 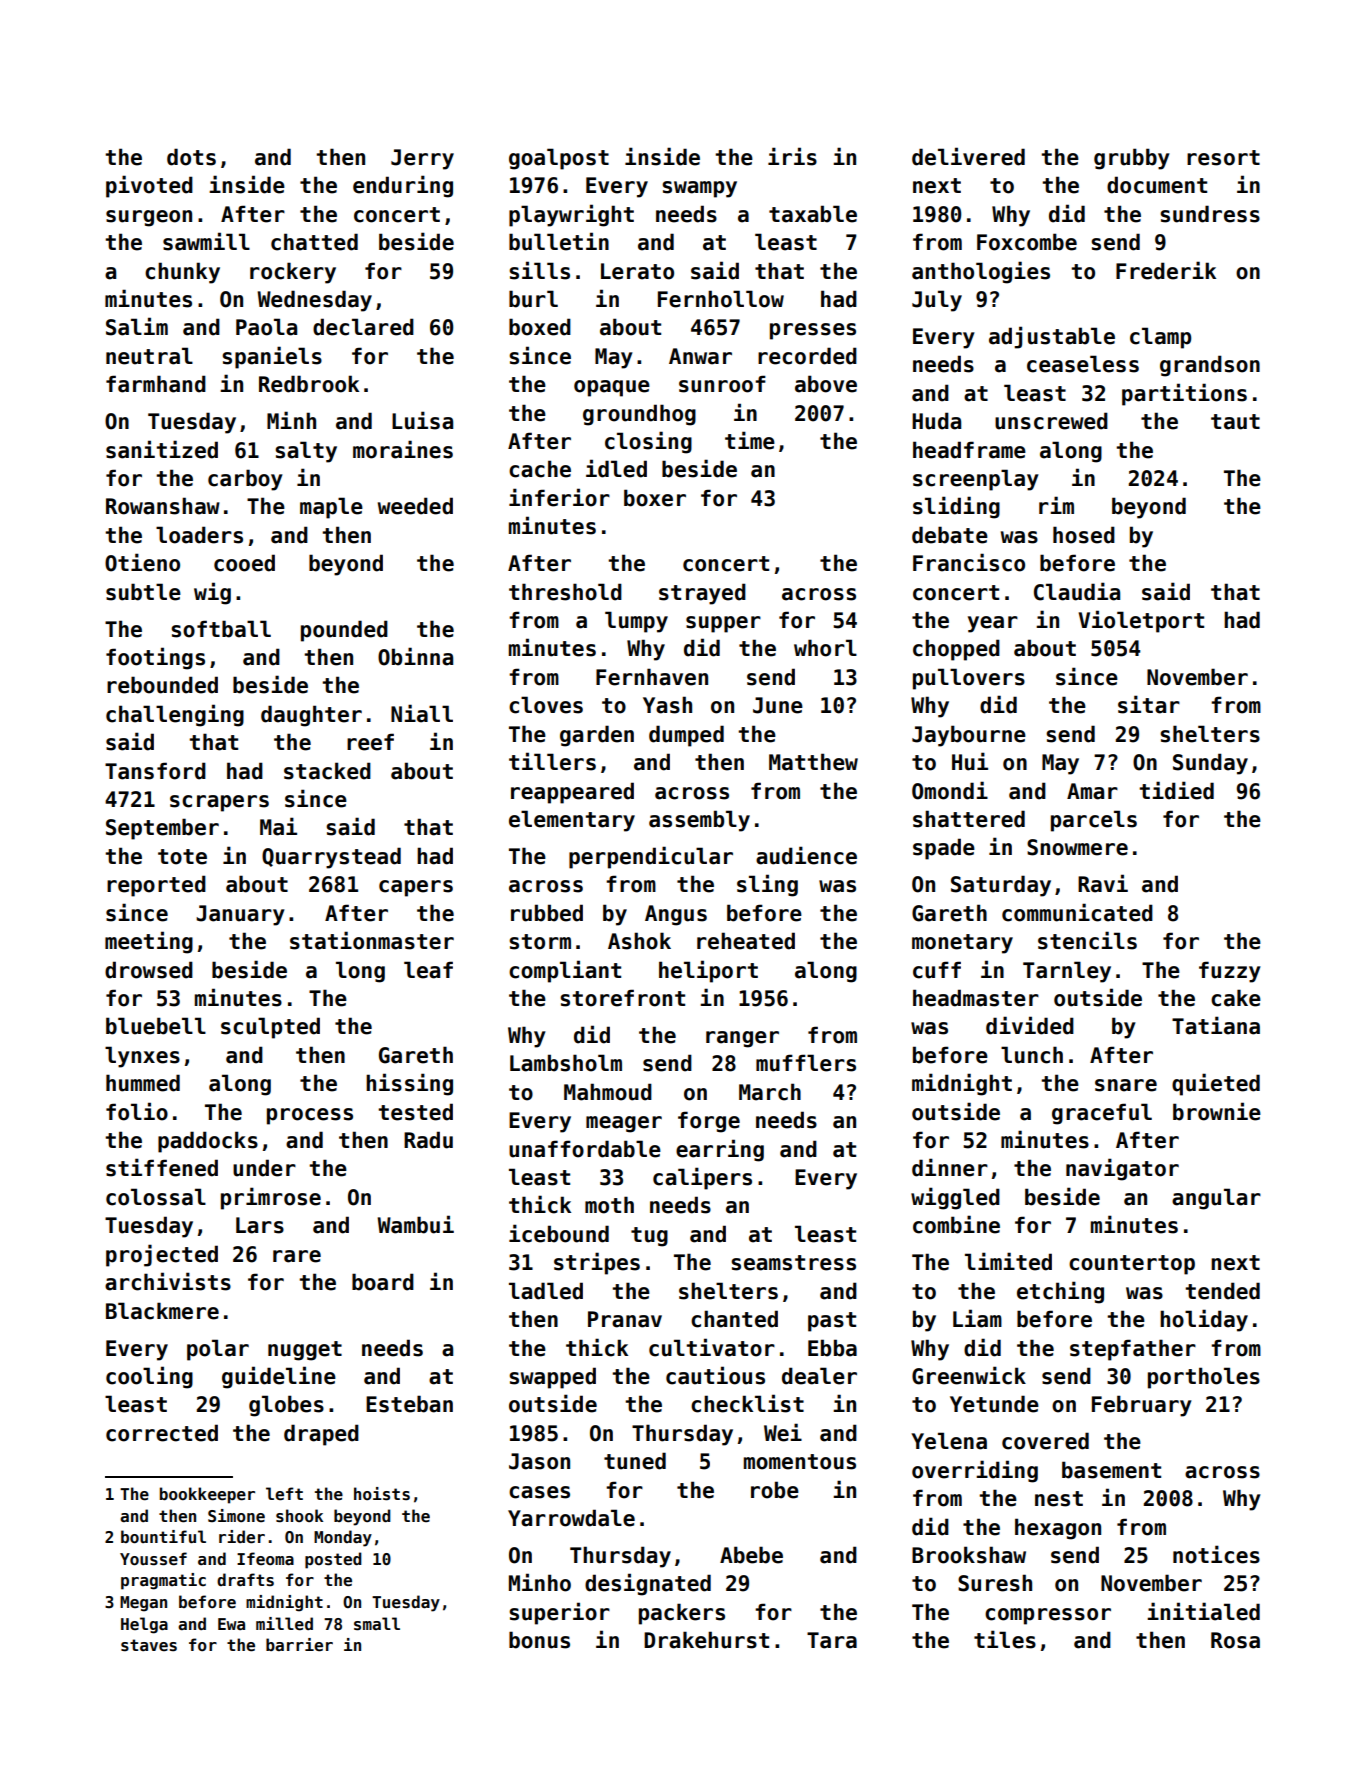 What do you see at coordinates (792, 156) in the image?
I see `iris` at bounding box center [792, 156].
